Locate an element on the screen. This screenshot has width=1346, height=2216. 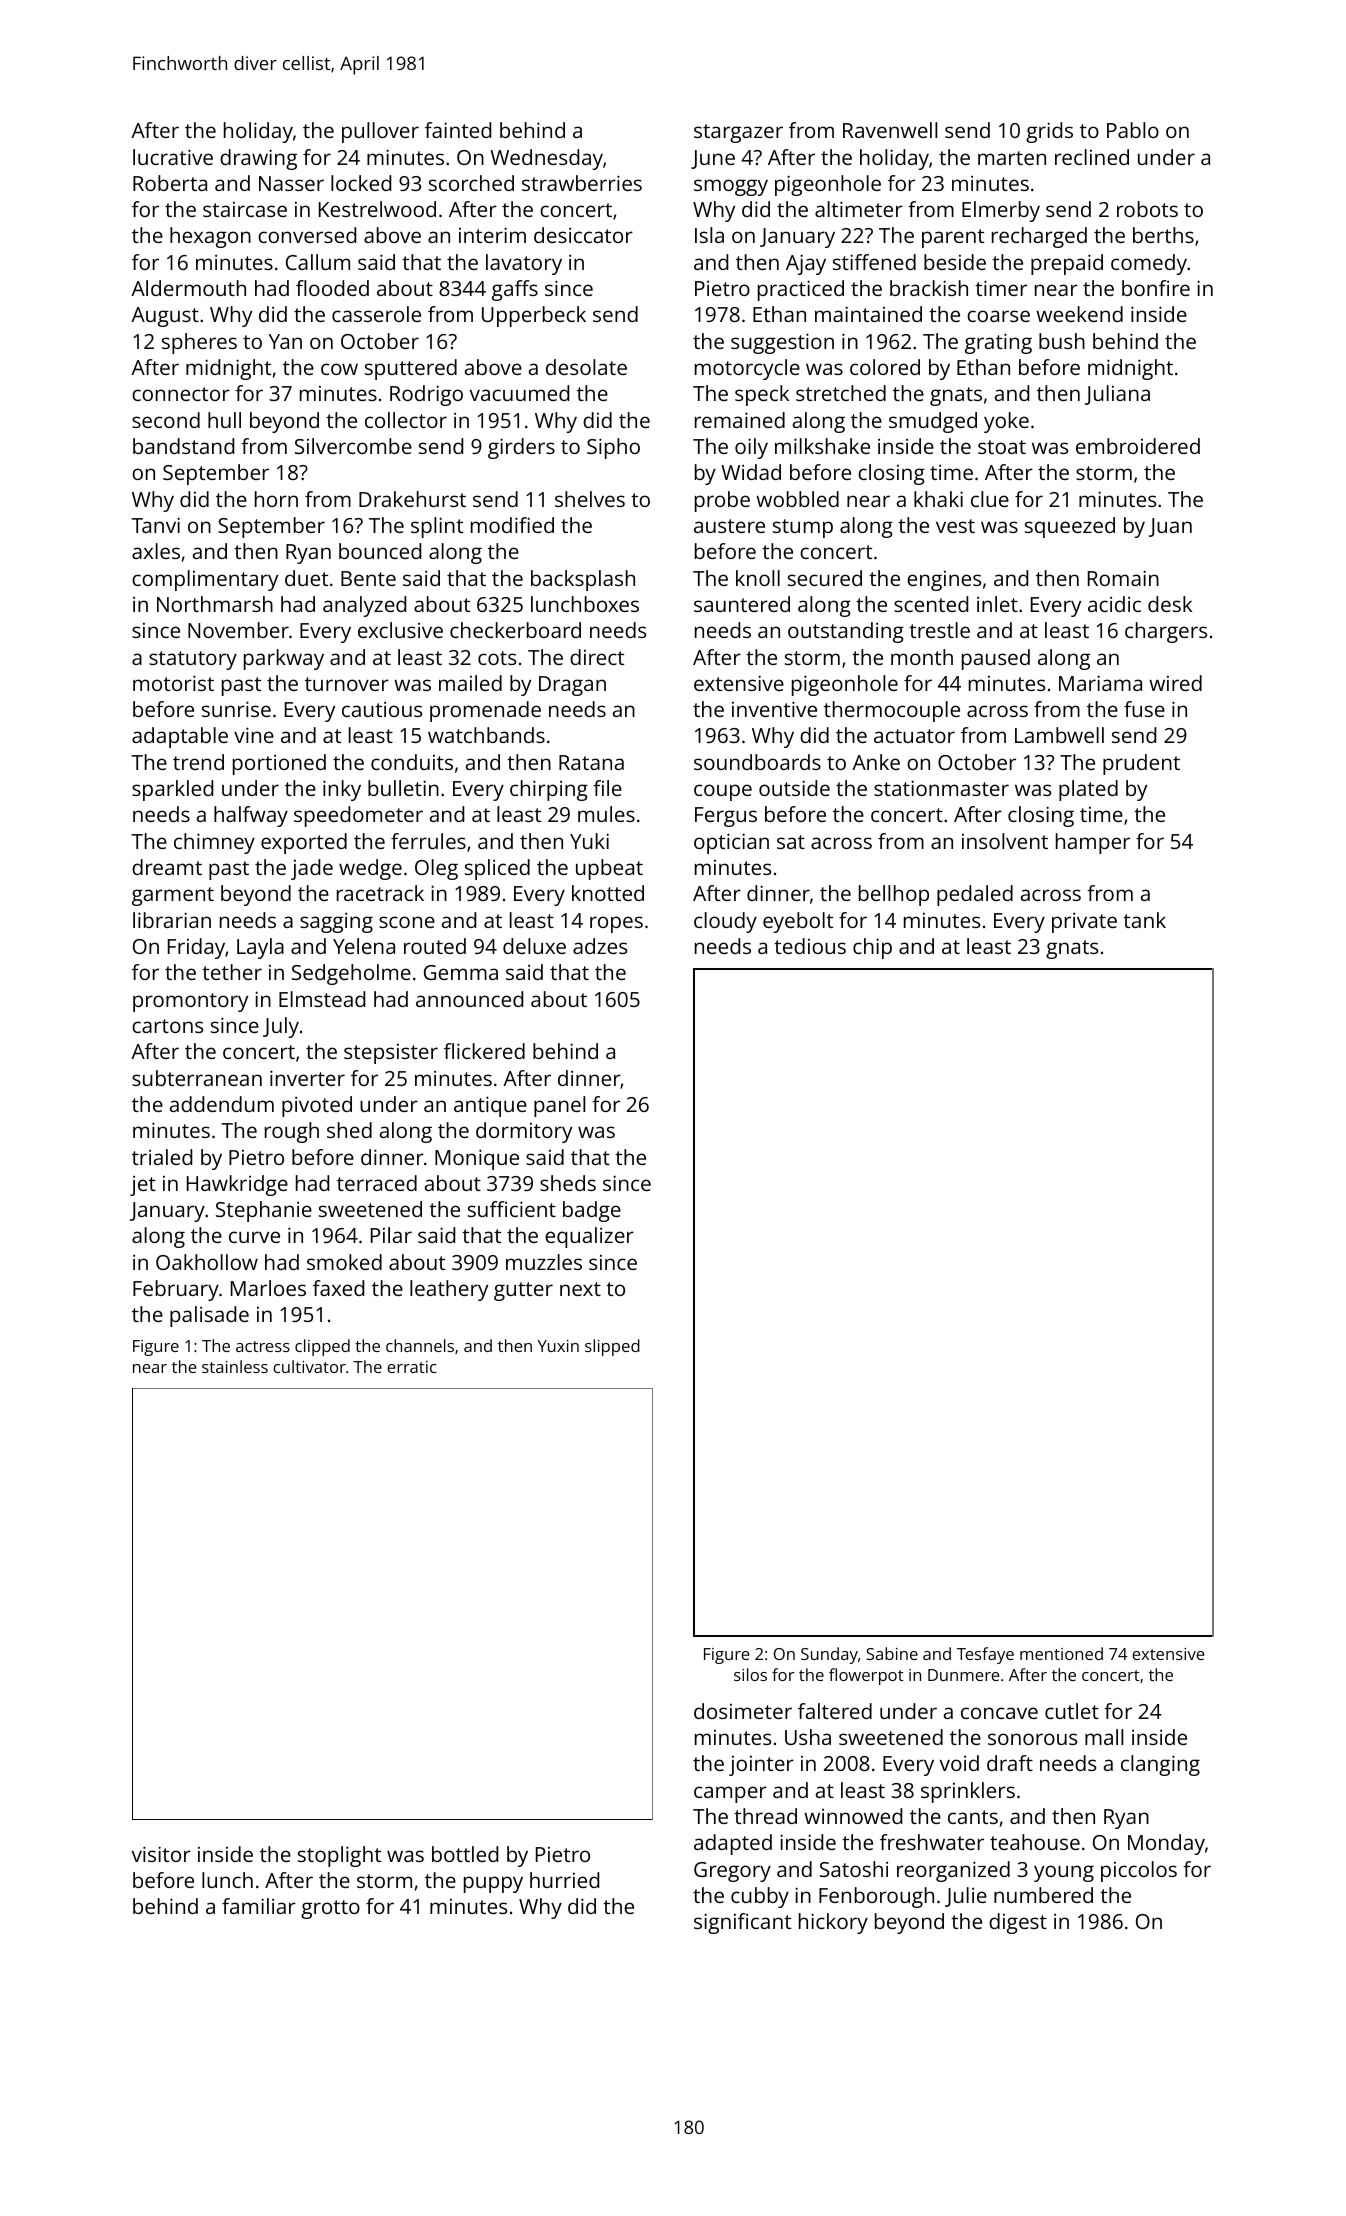
clue is located at coordinates (990, 499).
